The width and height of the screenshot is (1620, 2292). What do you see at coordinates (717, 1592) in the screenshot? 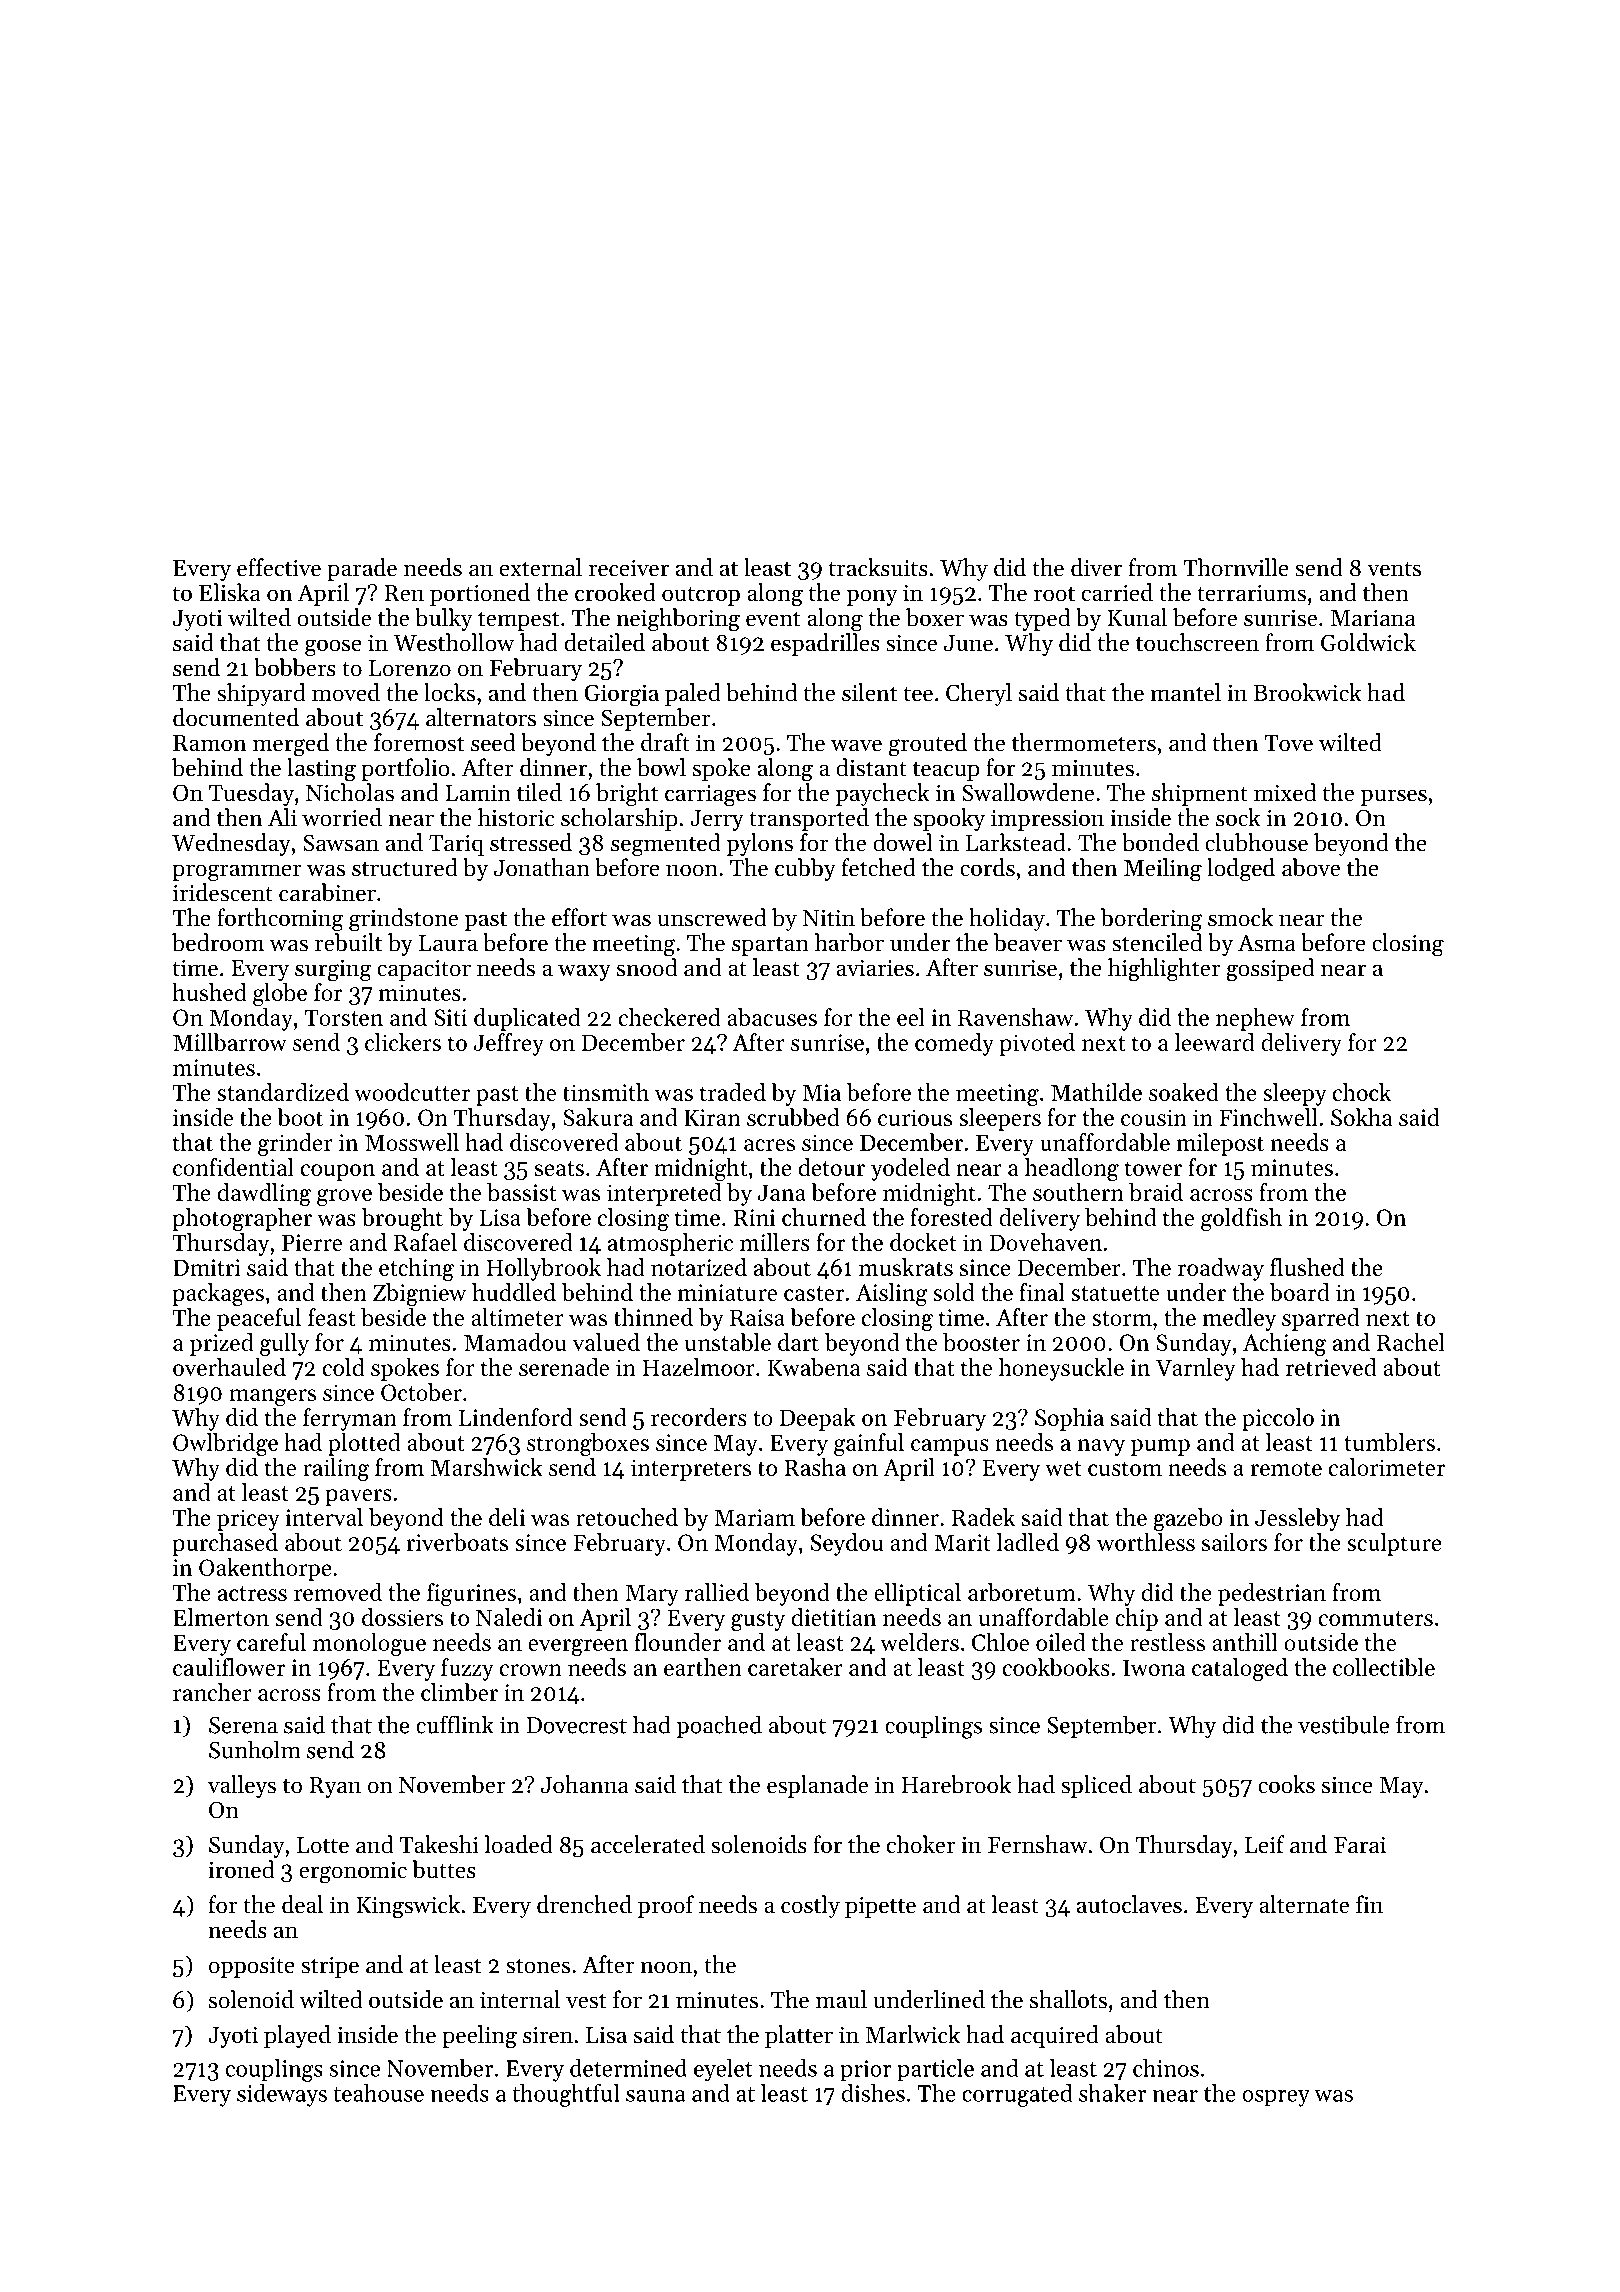
I see `rallied` at bounding box center [717, 1592].
